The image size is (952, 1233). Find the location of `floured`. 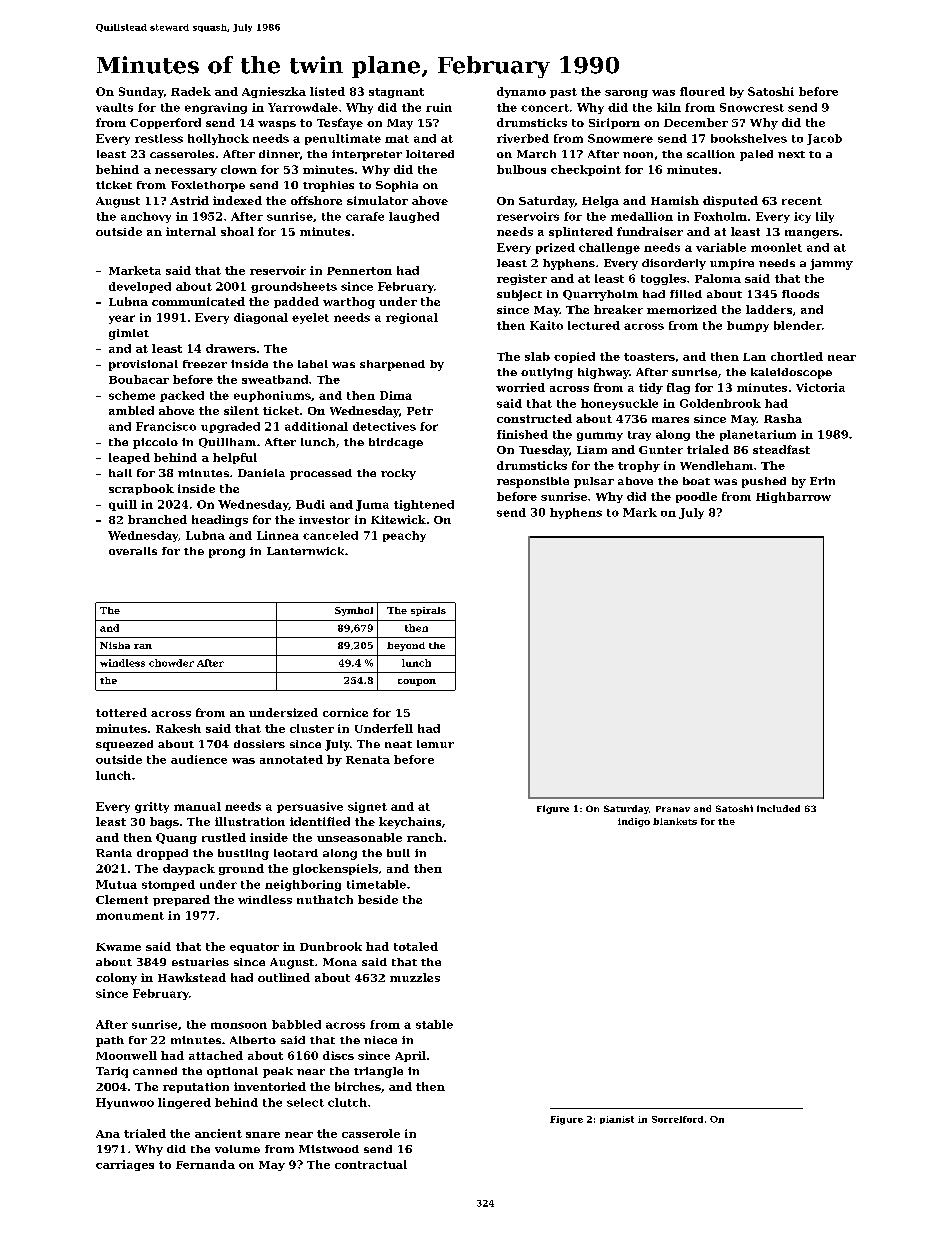

floured is located at coordinates (702, 91).
